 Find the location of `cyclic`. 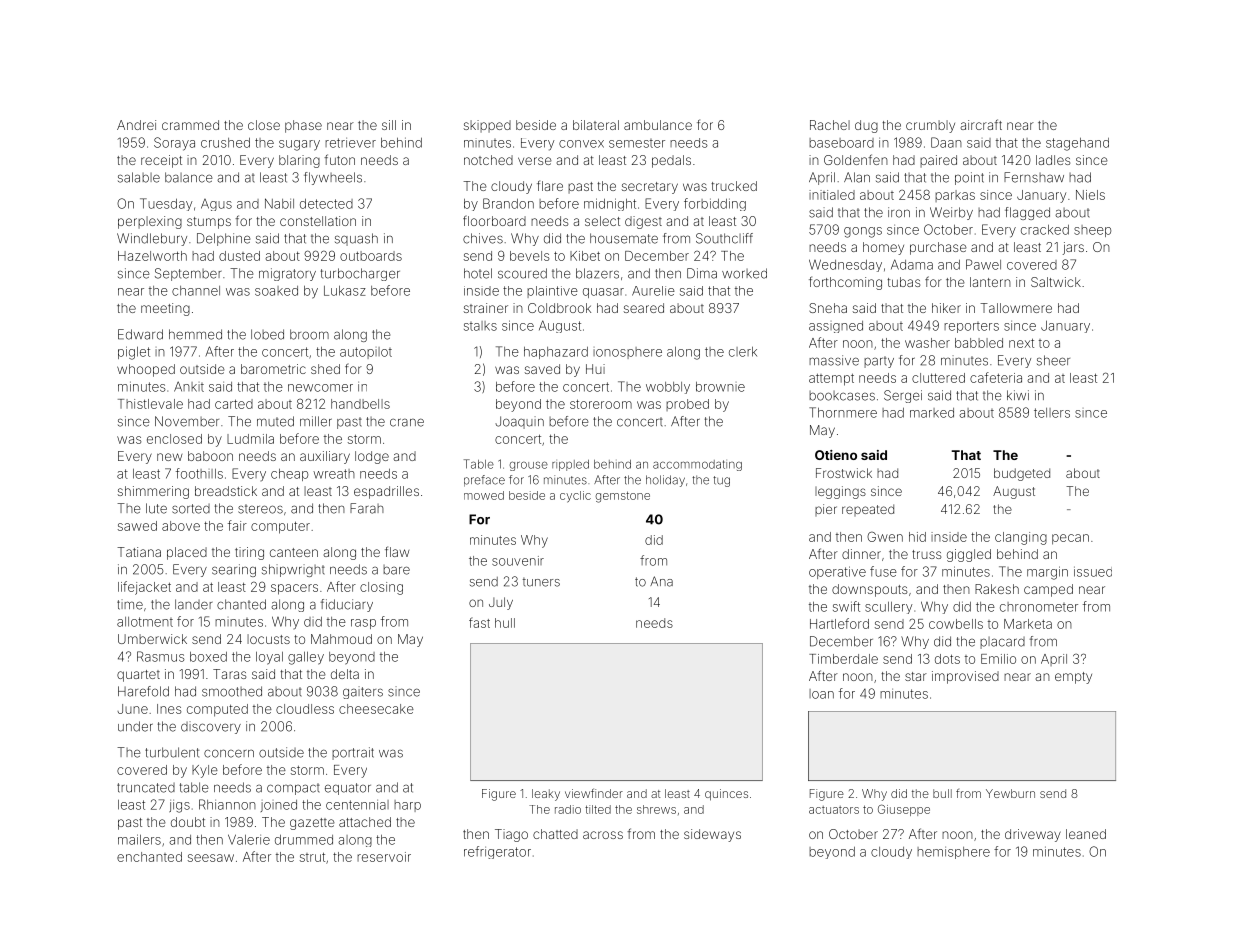

cyclic is located at coordinates (575, 497).
